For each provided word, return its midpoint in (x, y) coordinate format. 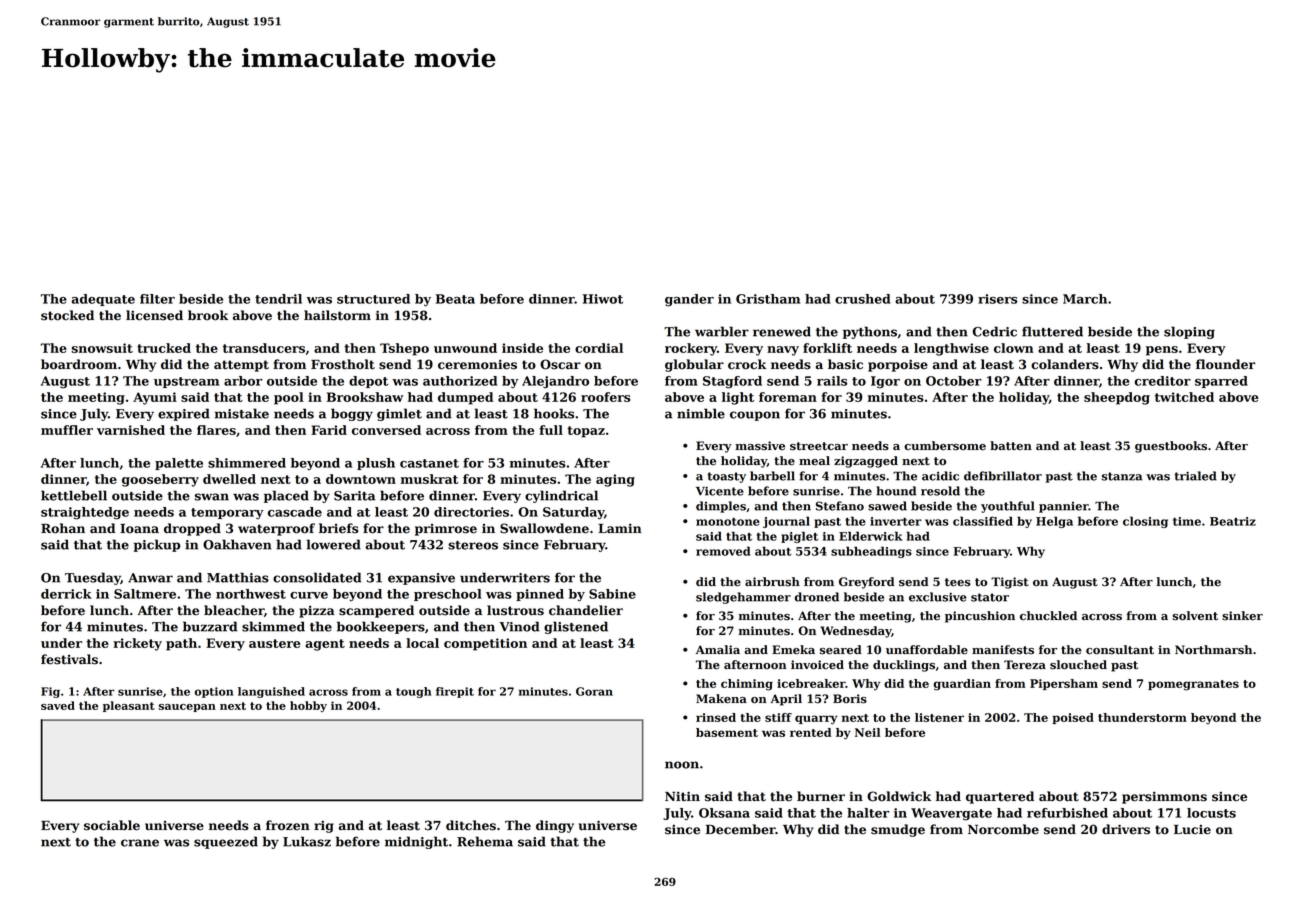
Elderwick (870, 536)
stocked (67, 315)
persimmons (1164, 797)
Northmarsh (1213, 650)
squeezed (226, 842)
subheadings (871, 552)
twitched (1184, 397)
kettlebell (74, 495)
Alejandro (555, 382)
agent (325, 645)
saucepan (187, 708)
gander (689, 300)
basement (727, 732)
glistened (576, 627)
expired (184, 414)
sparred (1221, 382)
